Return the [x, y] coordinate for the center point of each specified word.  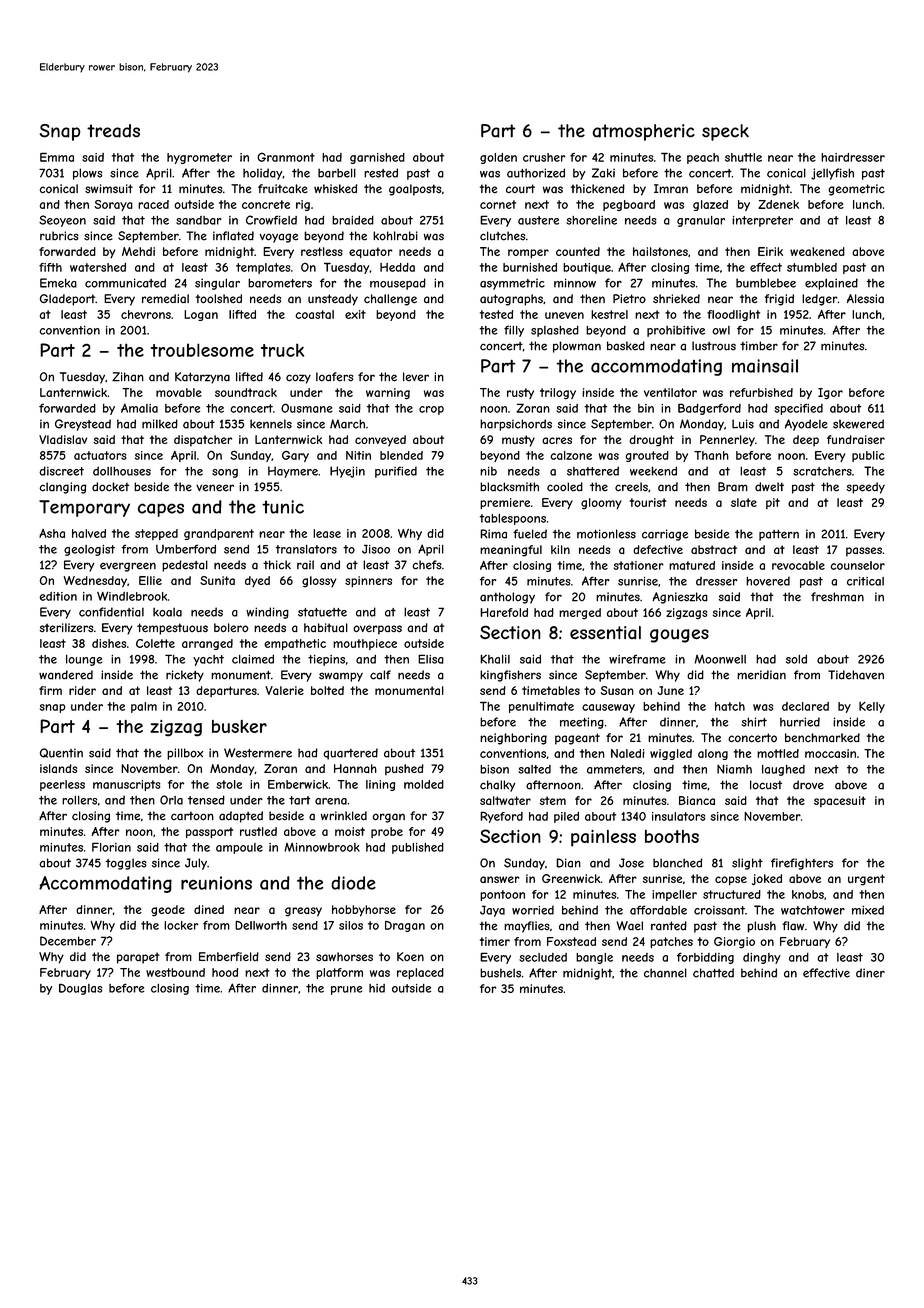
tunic [283, 507]
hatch [730, 706]
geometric [856, 190]
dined [209, 909]
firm [50, 690]
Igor [830, 394]
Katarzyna [202, 378]
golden [498, 158]
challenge [390, 300]
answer [499, 879]
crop [431, 410]
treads [113, 131]
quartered [350, 754]
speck [725, 132]
